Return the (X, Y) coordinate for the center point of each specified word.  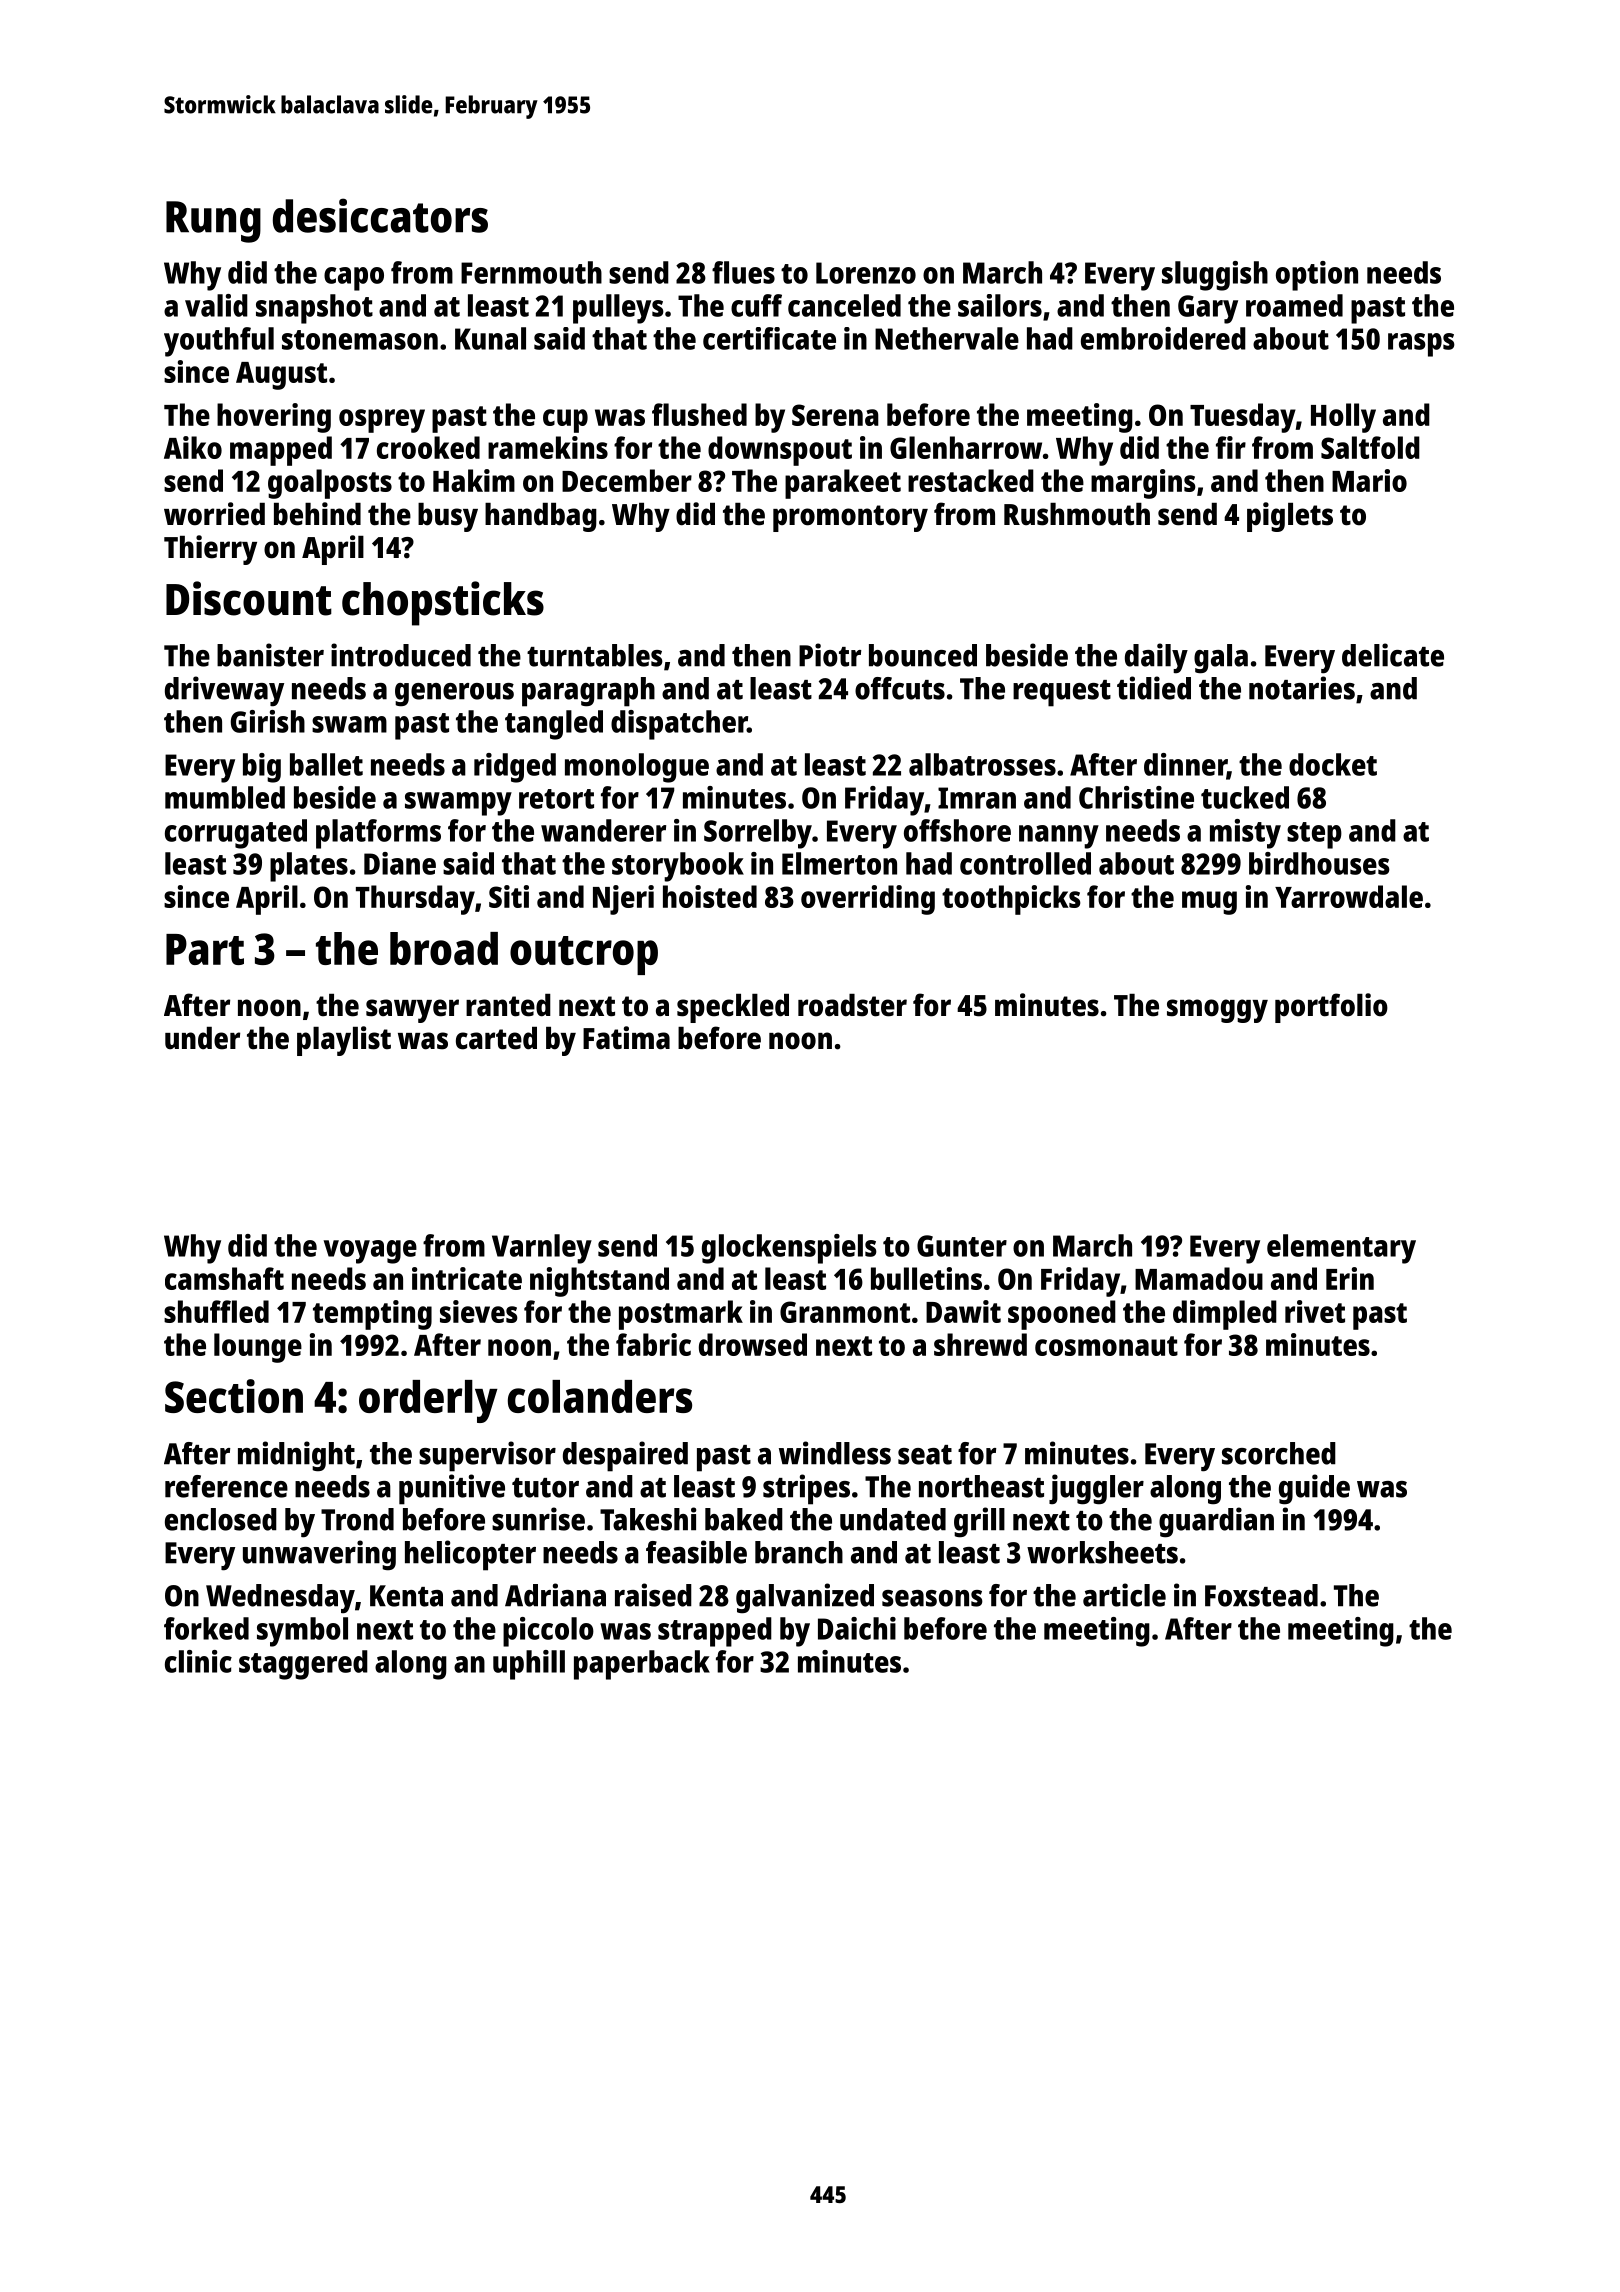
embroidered (1163, 338)
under (202, 1038)
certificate (769, 338)
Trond (357, 1519)
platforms (378, 834)
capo (354, 279)
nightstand (599, 1282)
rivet (1315, 1311)
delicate (1393, 655)
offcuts (900, 688)
